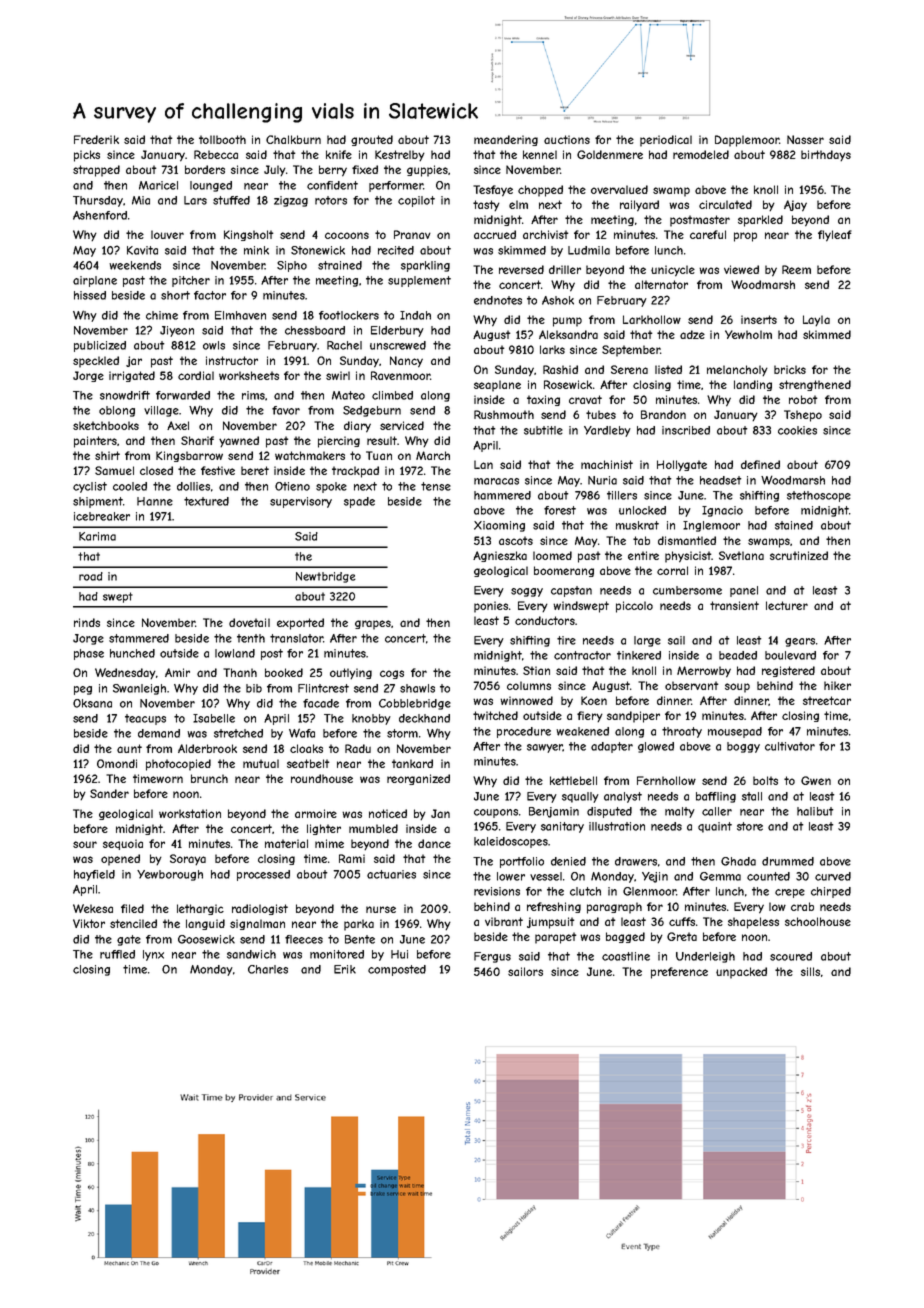 The image size is (924, 1308). What do you see at coordinates (357, 427) in the image?
I see `diary` at bounding box center [357, 427].
